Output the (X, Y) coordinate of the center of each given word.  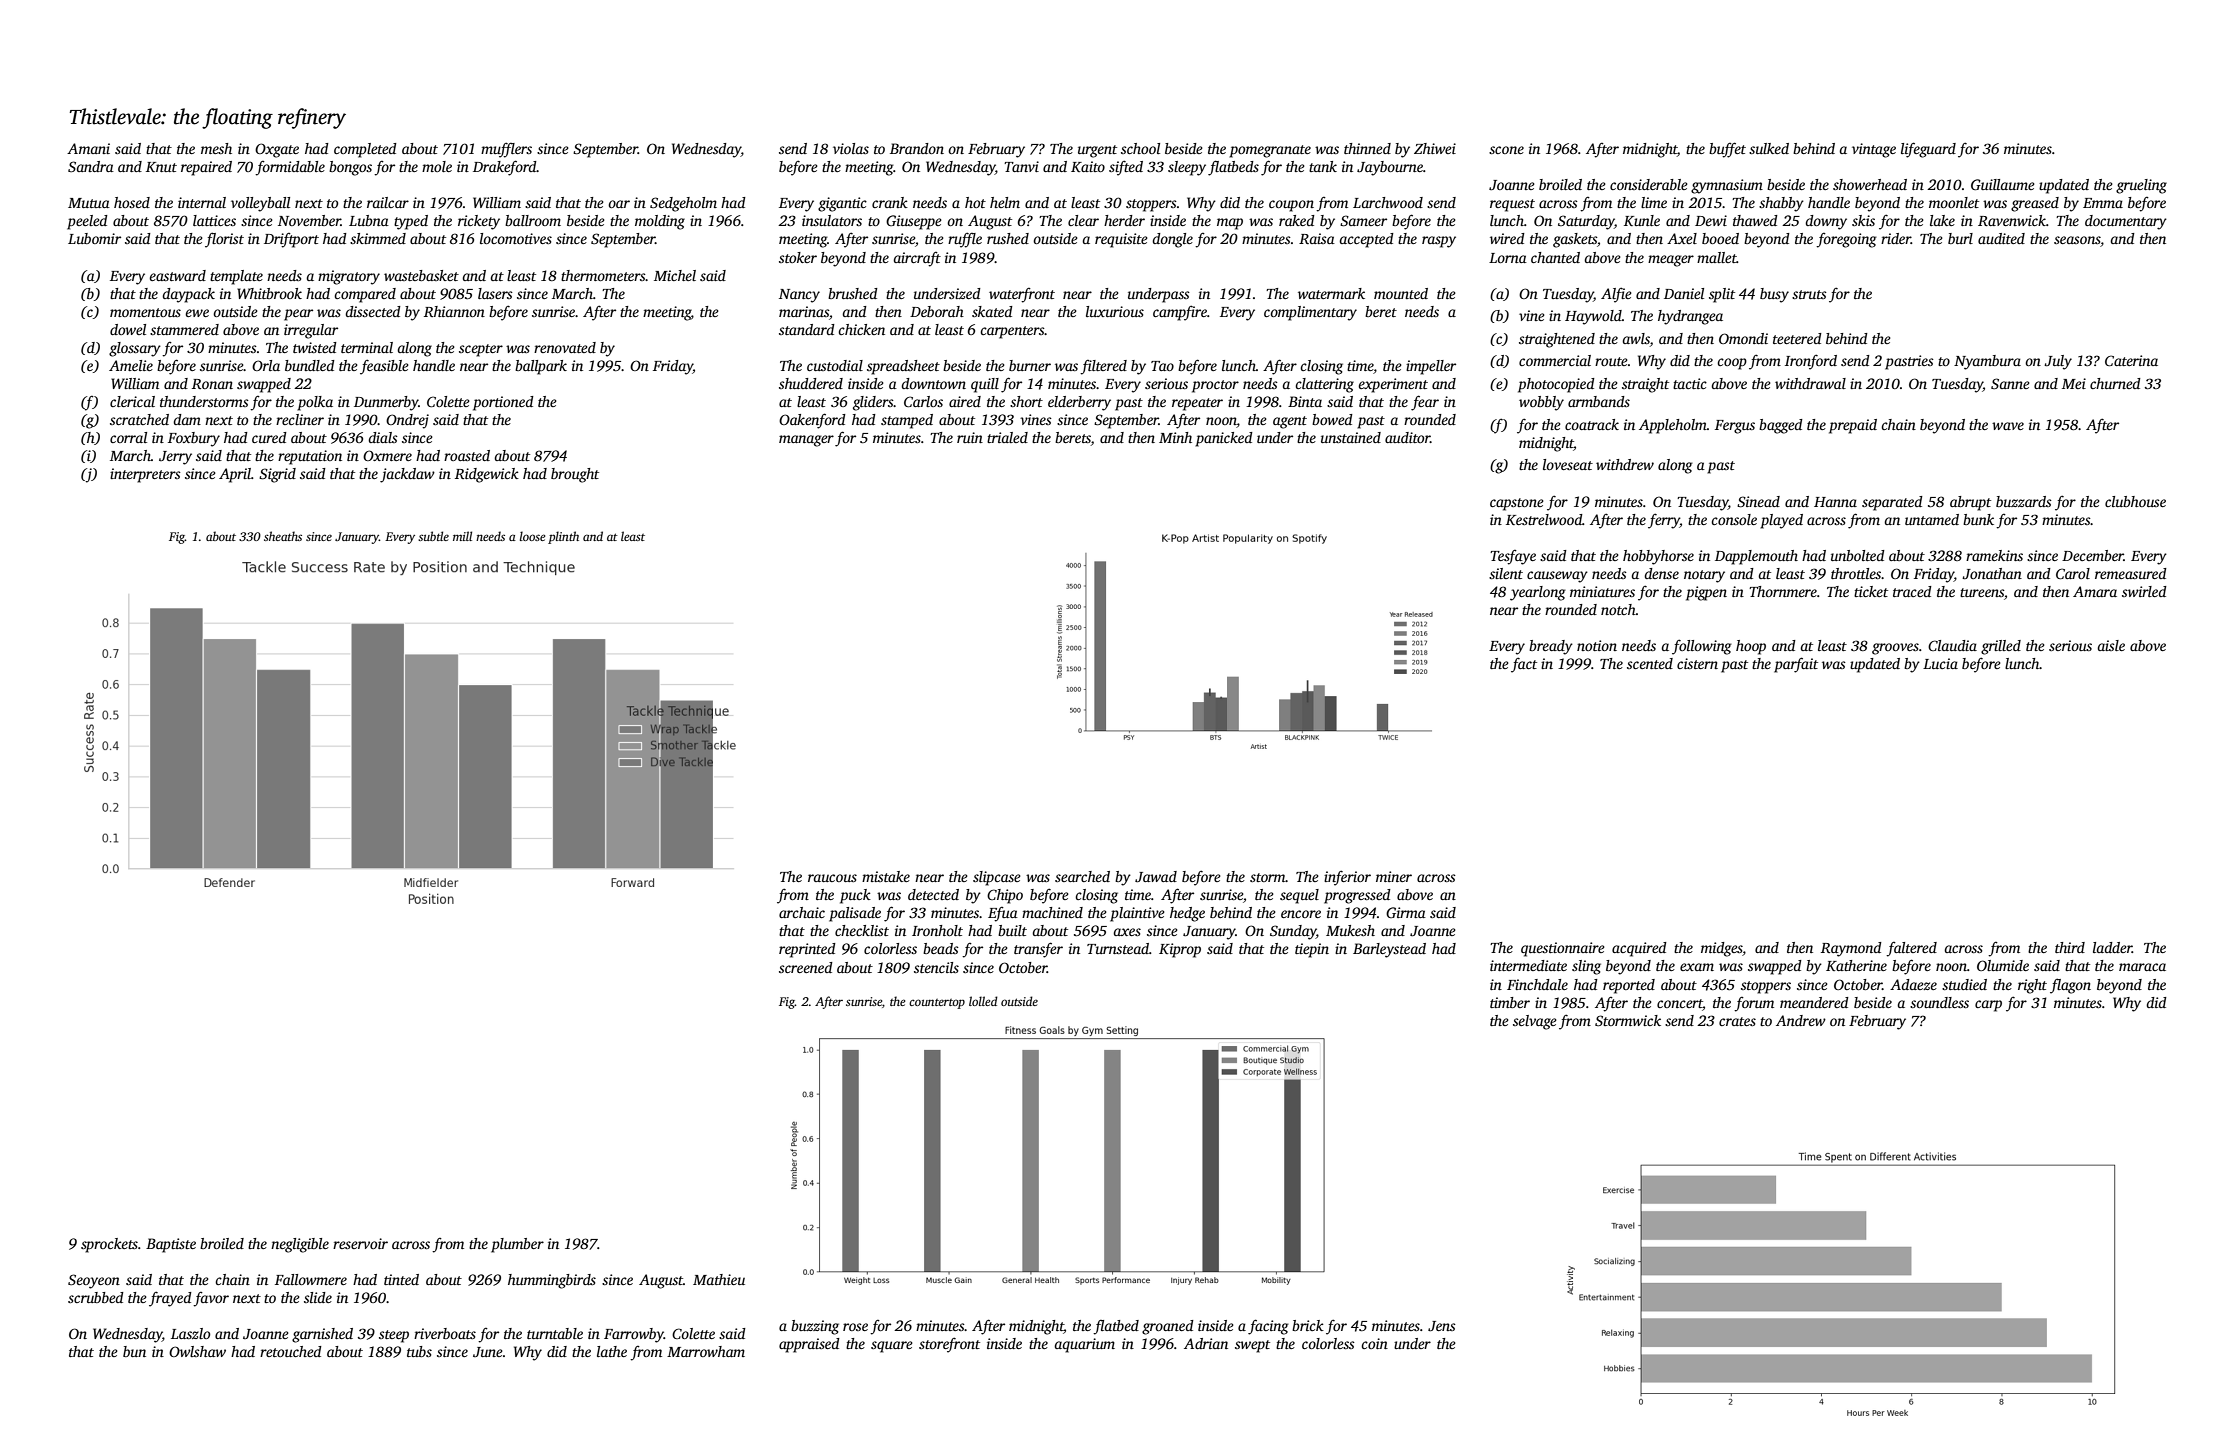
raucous (832, 878)
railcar (388, 202)
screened (806, 967)
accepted (1366, 240)
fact (1524, 665)
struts (1809, 294)
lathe (612, 1351)
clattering (1324, 385)
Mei (2074, 383)
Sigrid (277, 475)
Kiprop (1180, 950)
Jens (1442, 1326)
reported (1629, 986)
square (892, 1347)
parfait (1796, 665)
